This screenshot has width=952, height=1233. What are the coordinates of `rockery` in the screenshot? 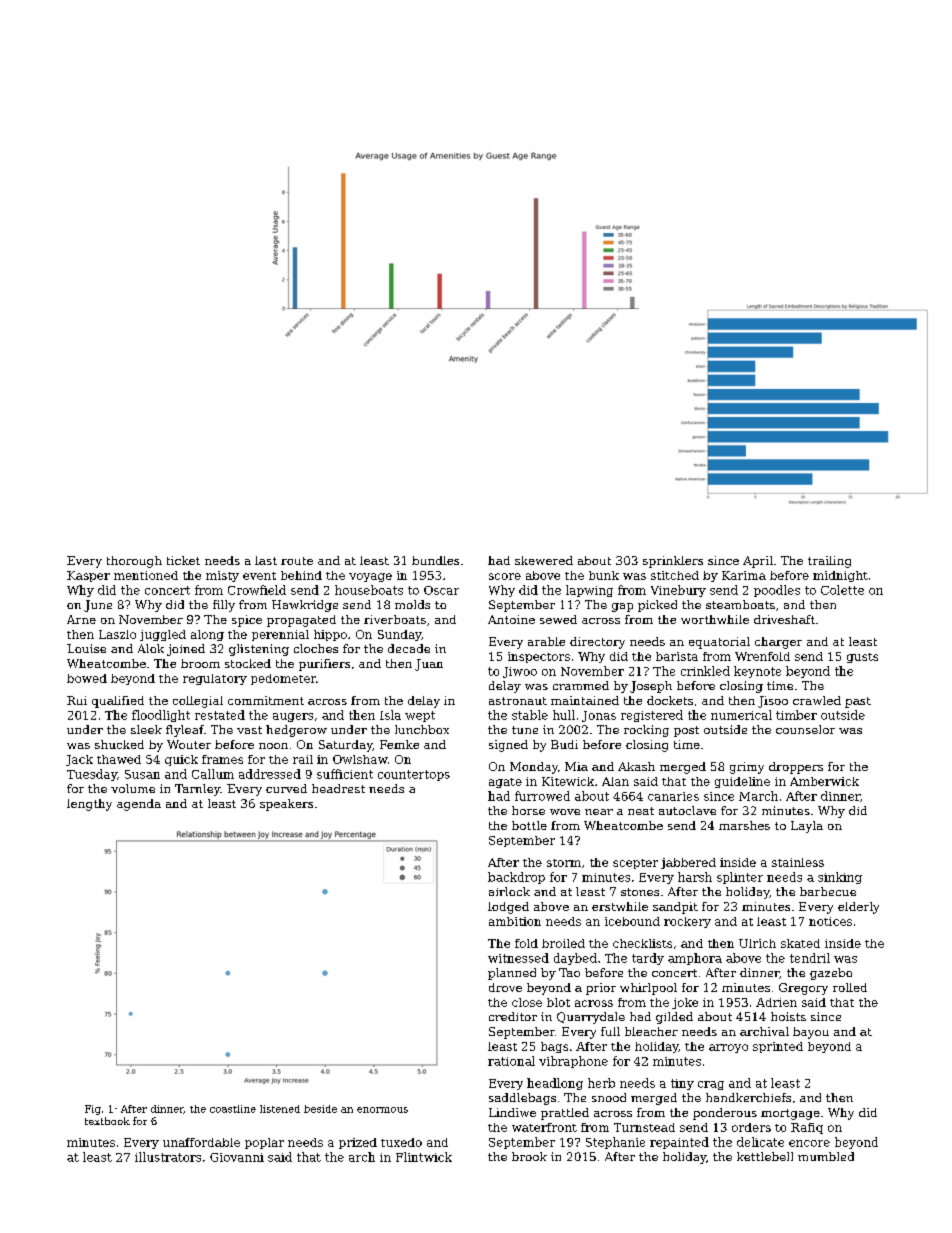 It's located at (687, 922).
